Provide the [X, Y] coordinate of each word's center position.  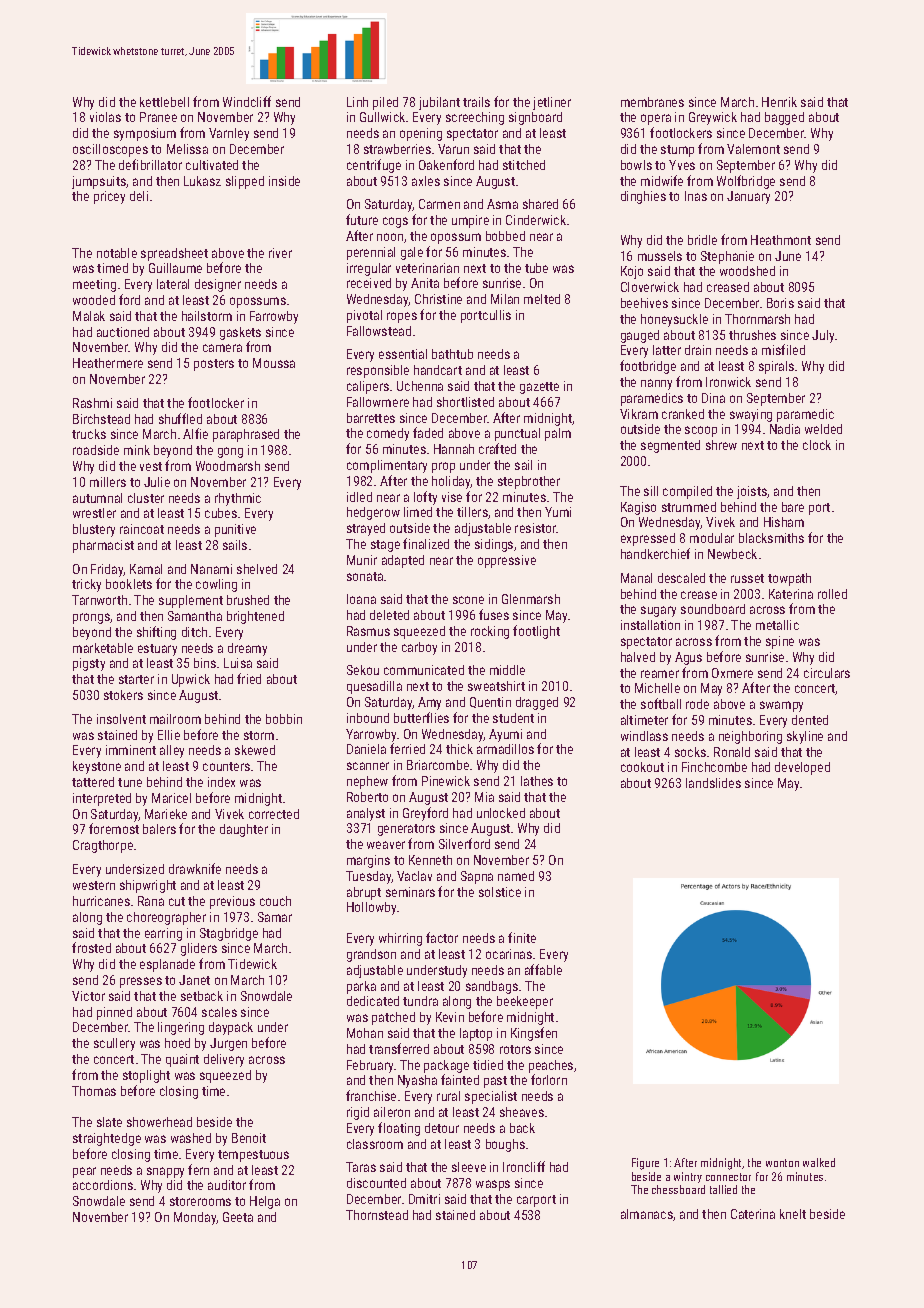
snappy [165, 1172]
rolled [832, 594]
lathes [537, 781]
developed [802, 768]
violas [105, 117]
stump [677, 151]
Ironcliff [524, 1166]
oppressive [507, 561]
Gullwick [382, 117]
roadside [96, 450]
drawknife [195, 868]
